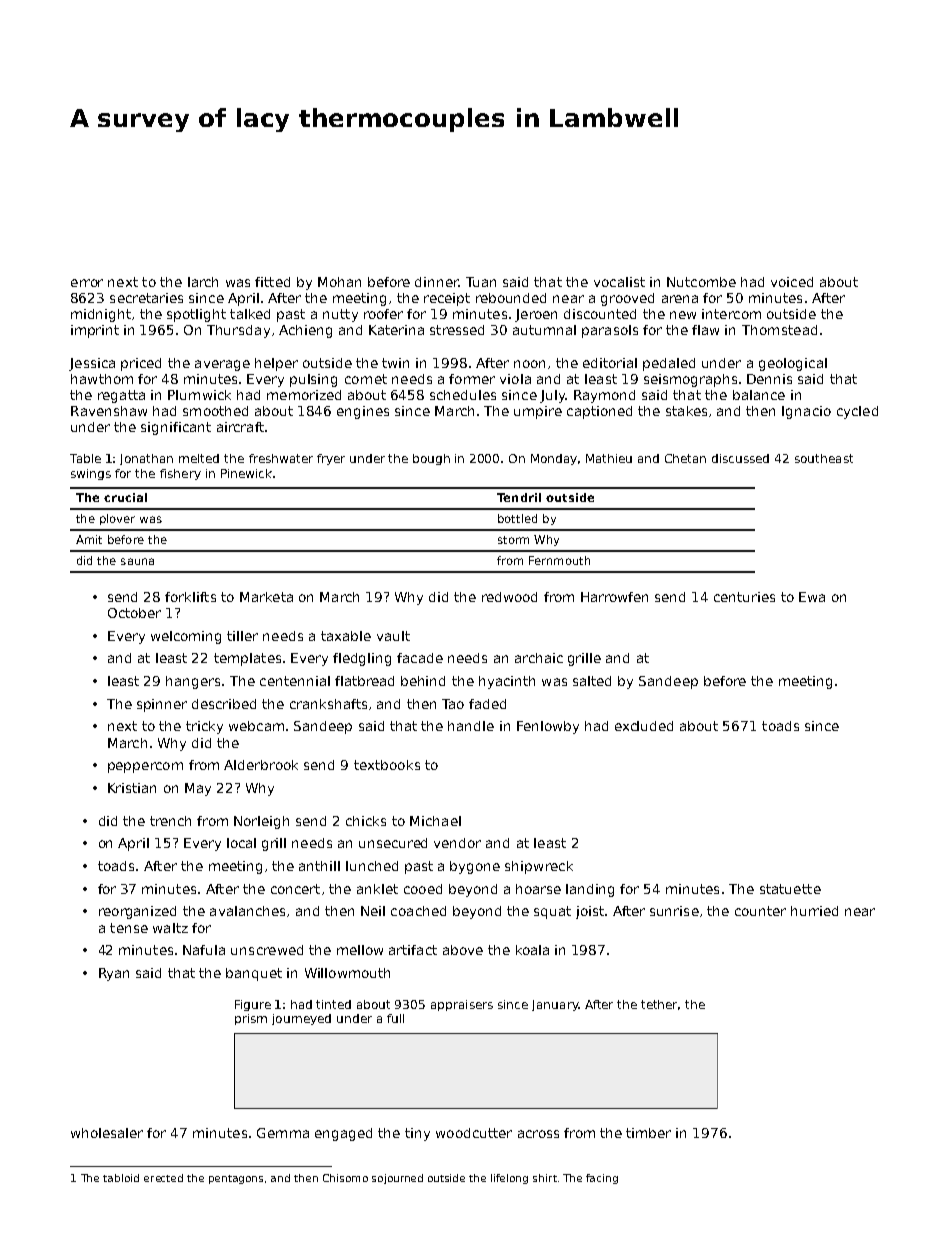 The image size is (952, 1233). Describe the element at coordinates (107, 1133) in the document. I see `wholesaler` at that location.
